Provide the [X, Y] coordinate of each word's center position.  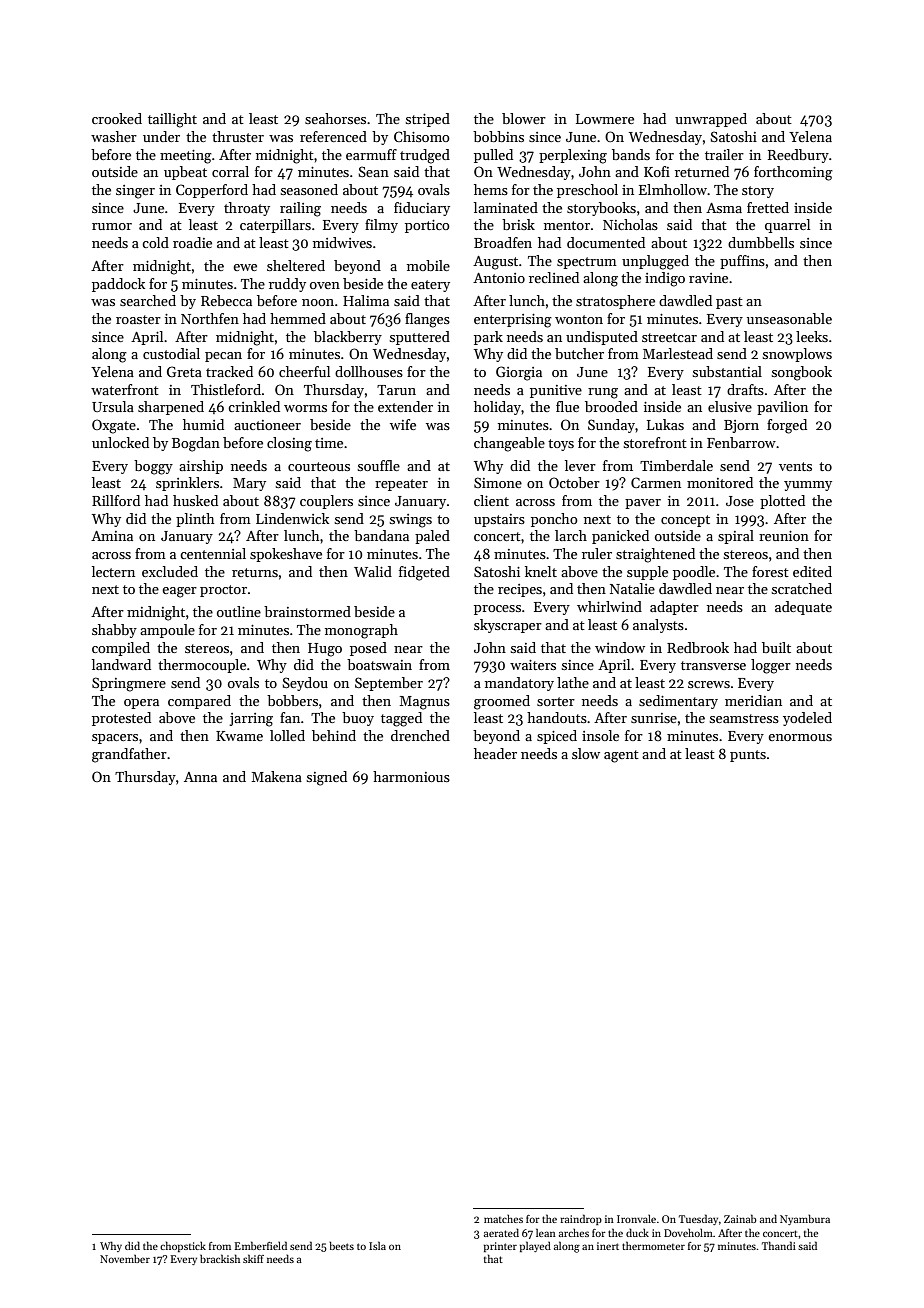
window [620, 647]
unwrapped [711, 120]
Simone [498, 482]
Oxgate [114, 426]
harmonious [411, 776]
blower [524, 118]
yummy [808, 486]
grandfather [129, 755]
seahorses [335, 118]
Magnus [425, 703]
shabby [114, 631]
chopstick [183, 1246]
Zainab [740, 1218]
